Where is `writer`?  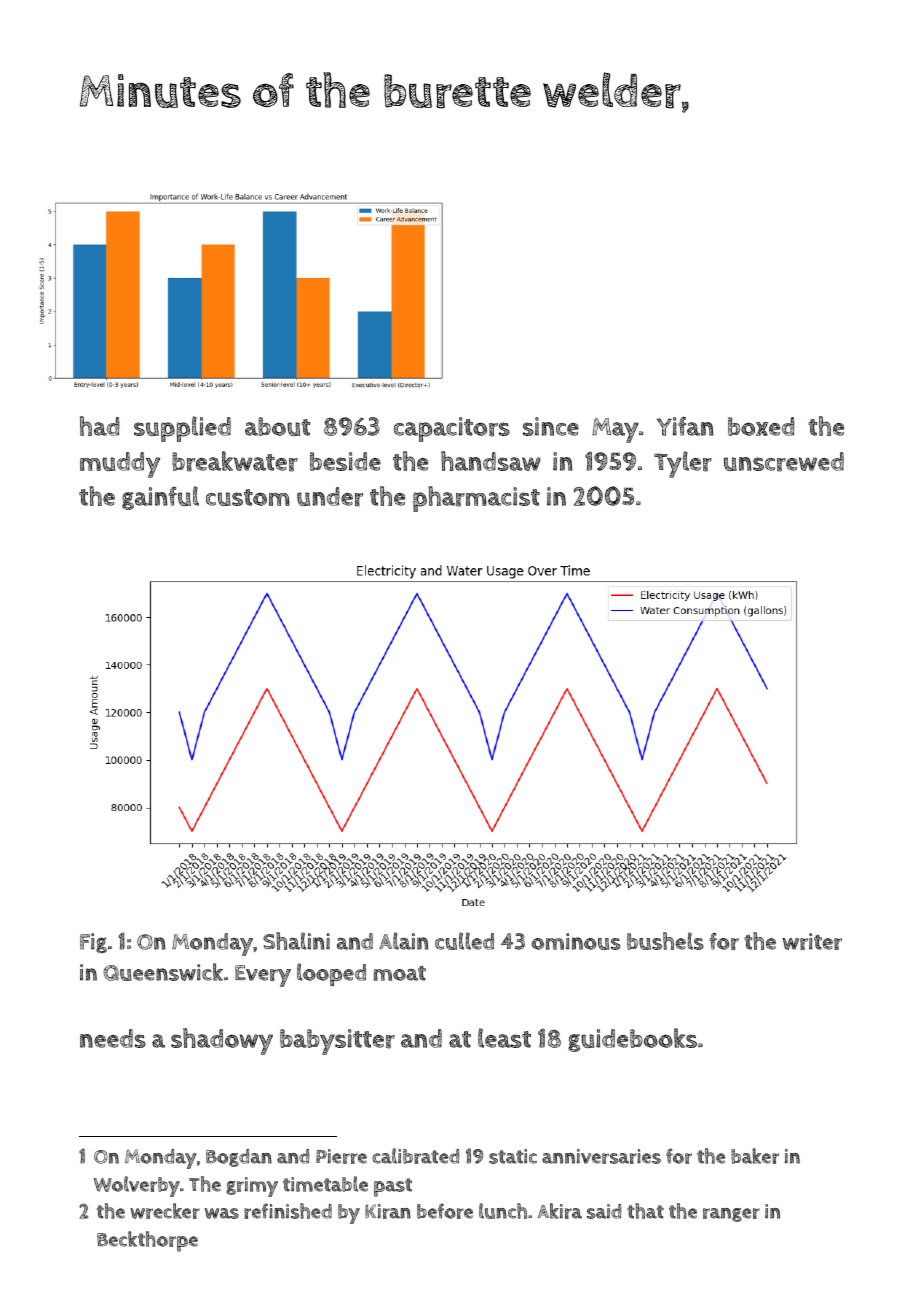 writer is located at coordinates (812, 941).
